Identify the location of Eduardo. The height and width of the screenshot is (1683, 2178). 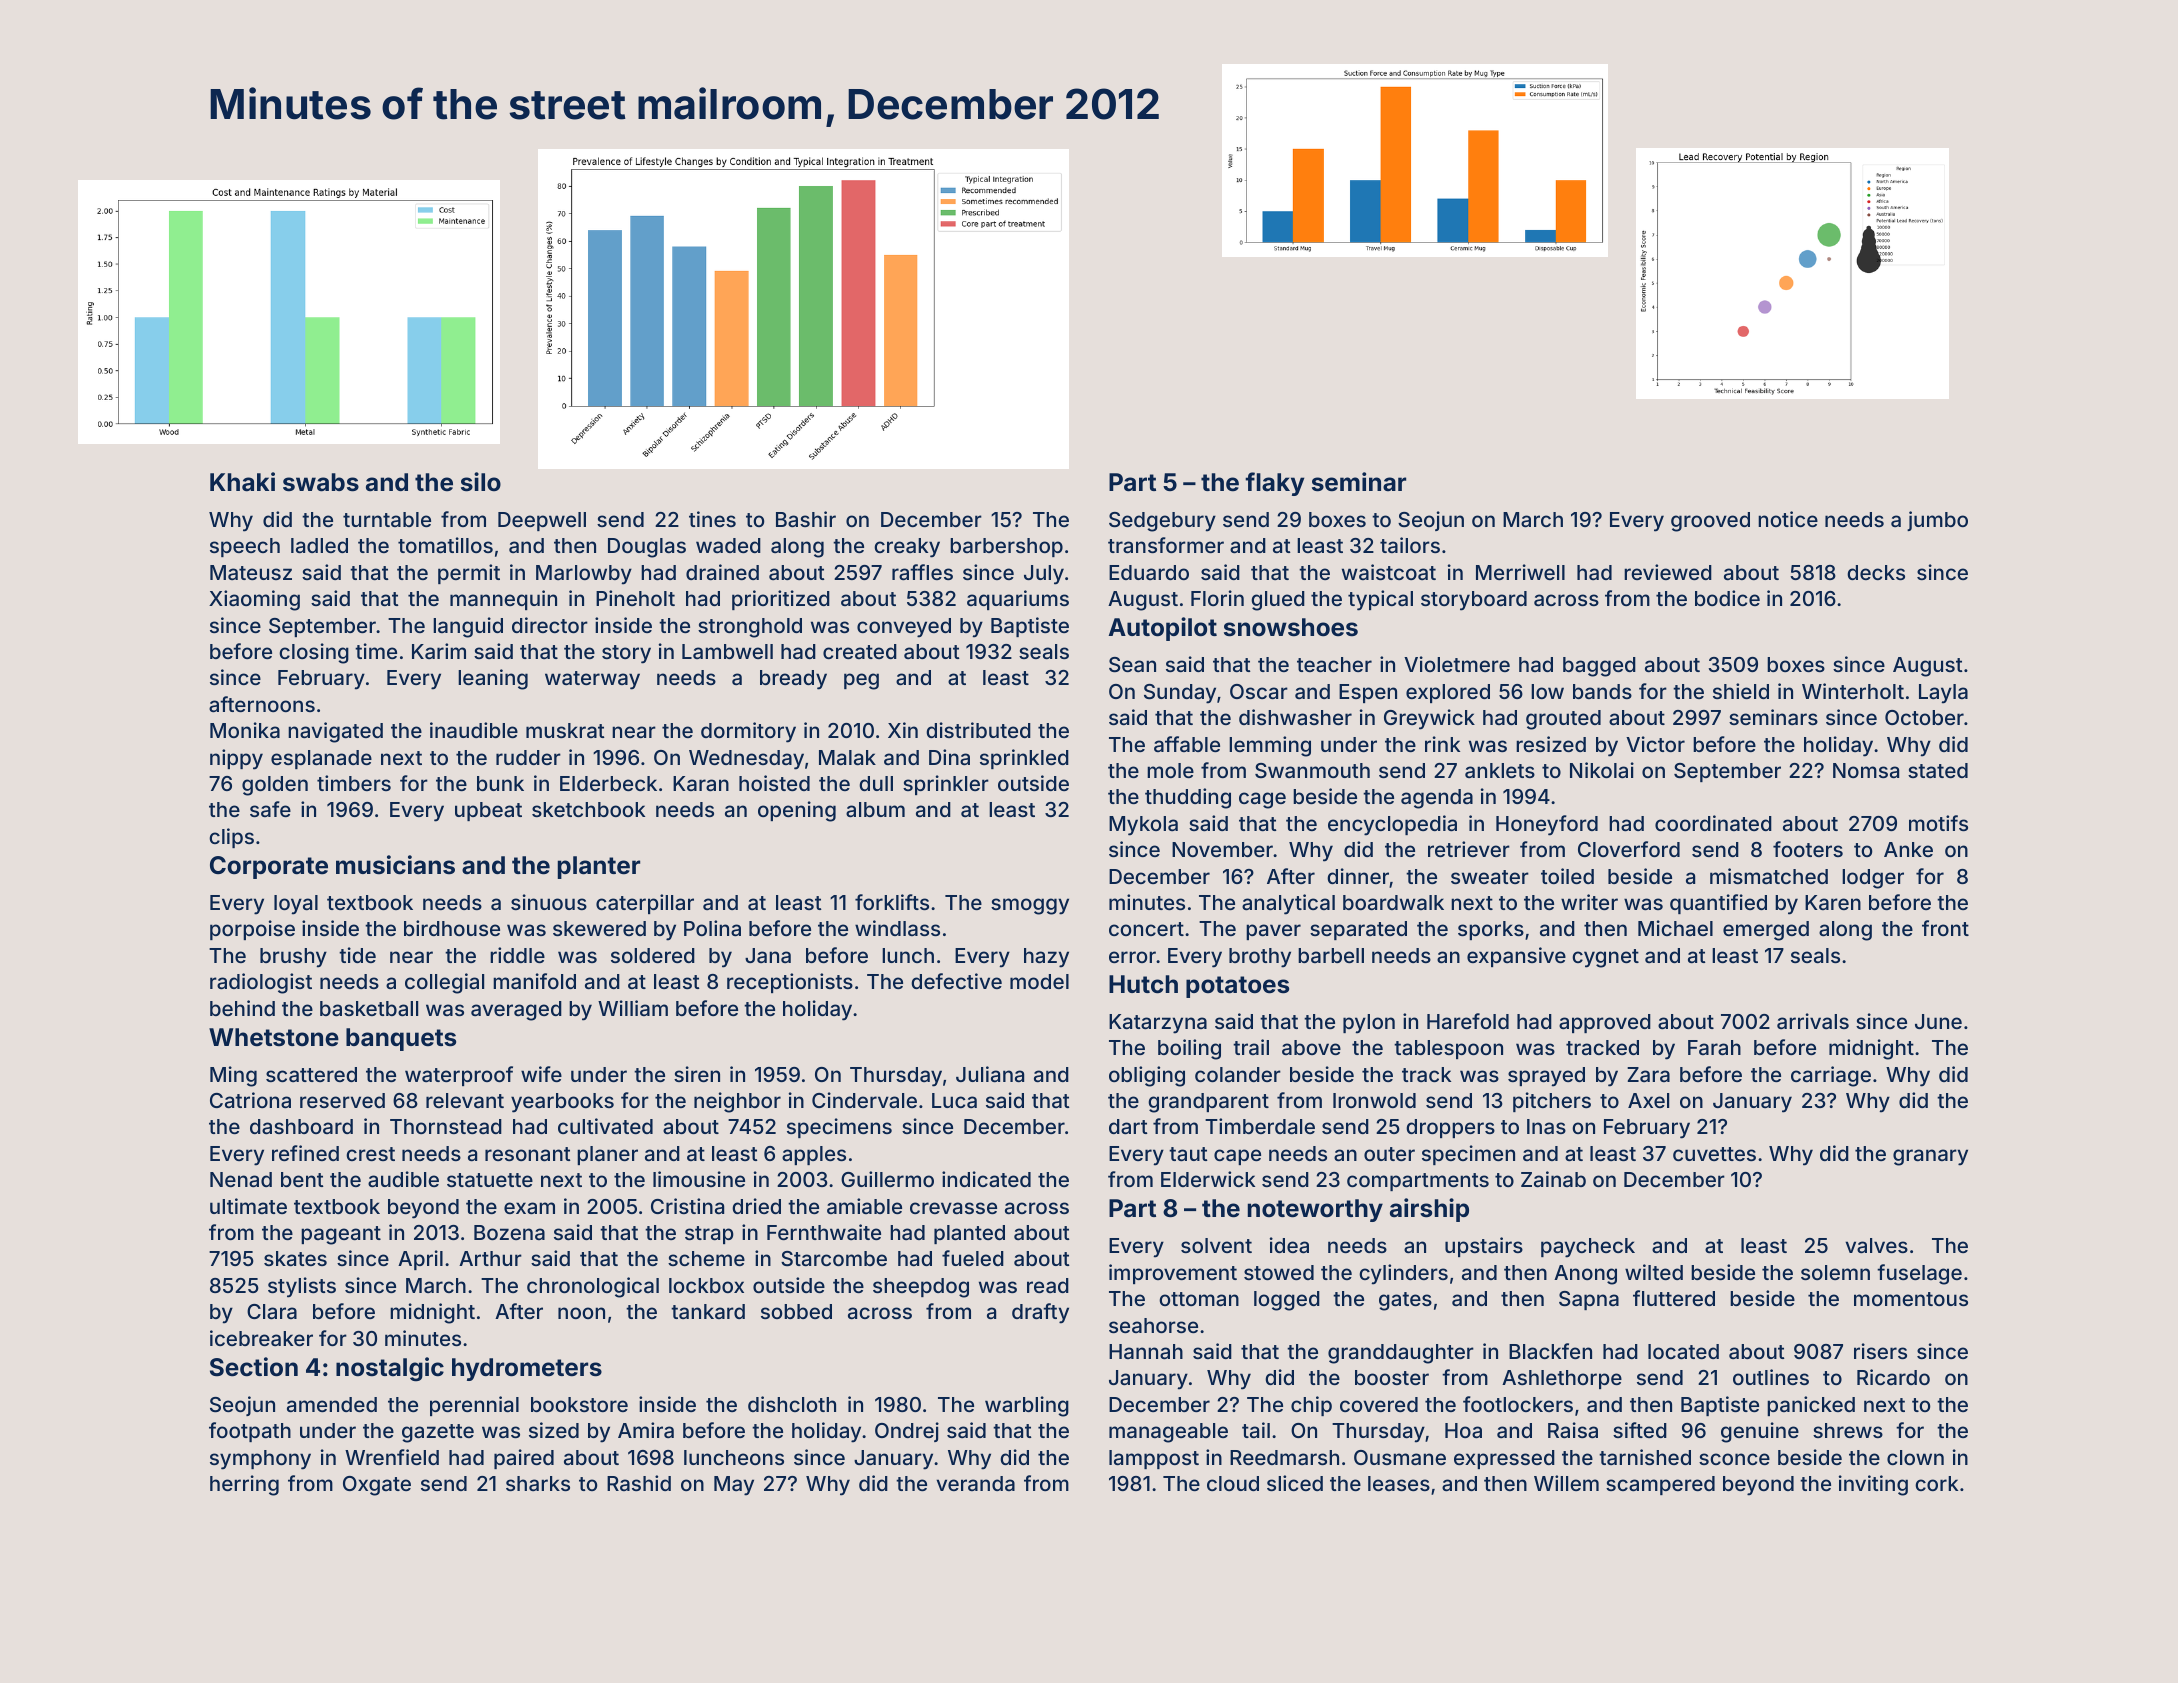
(1149, 572).
